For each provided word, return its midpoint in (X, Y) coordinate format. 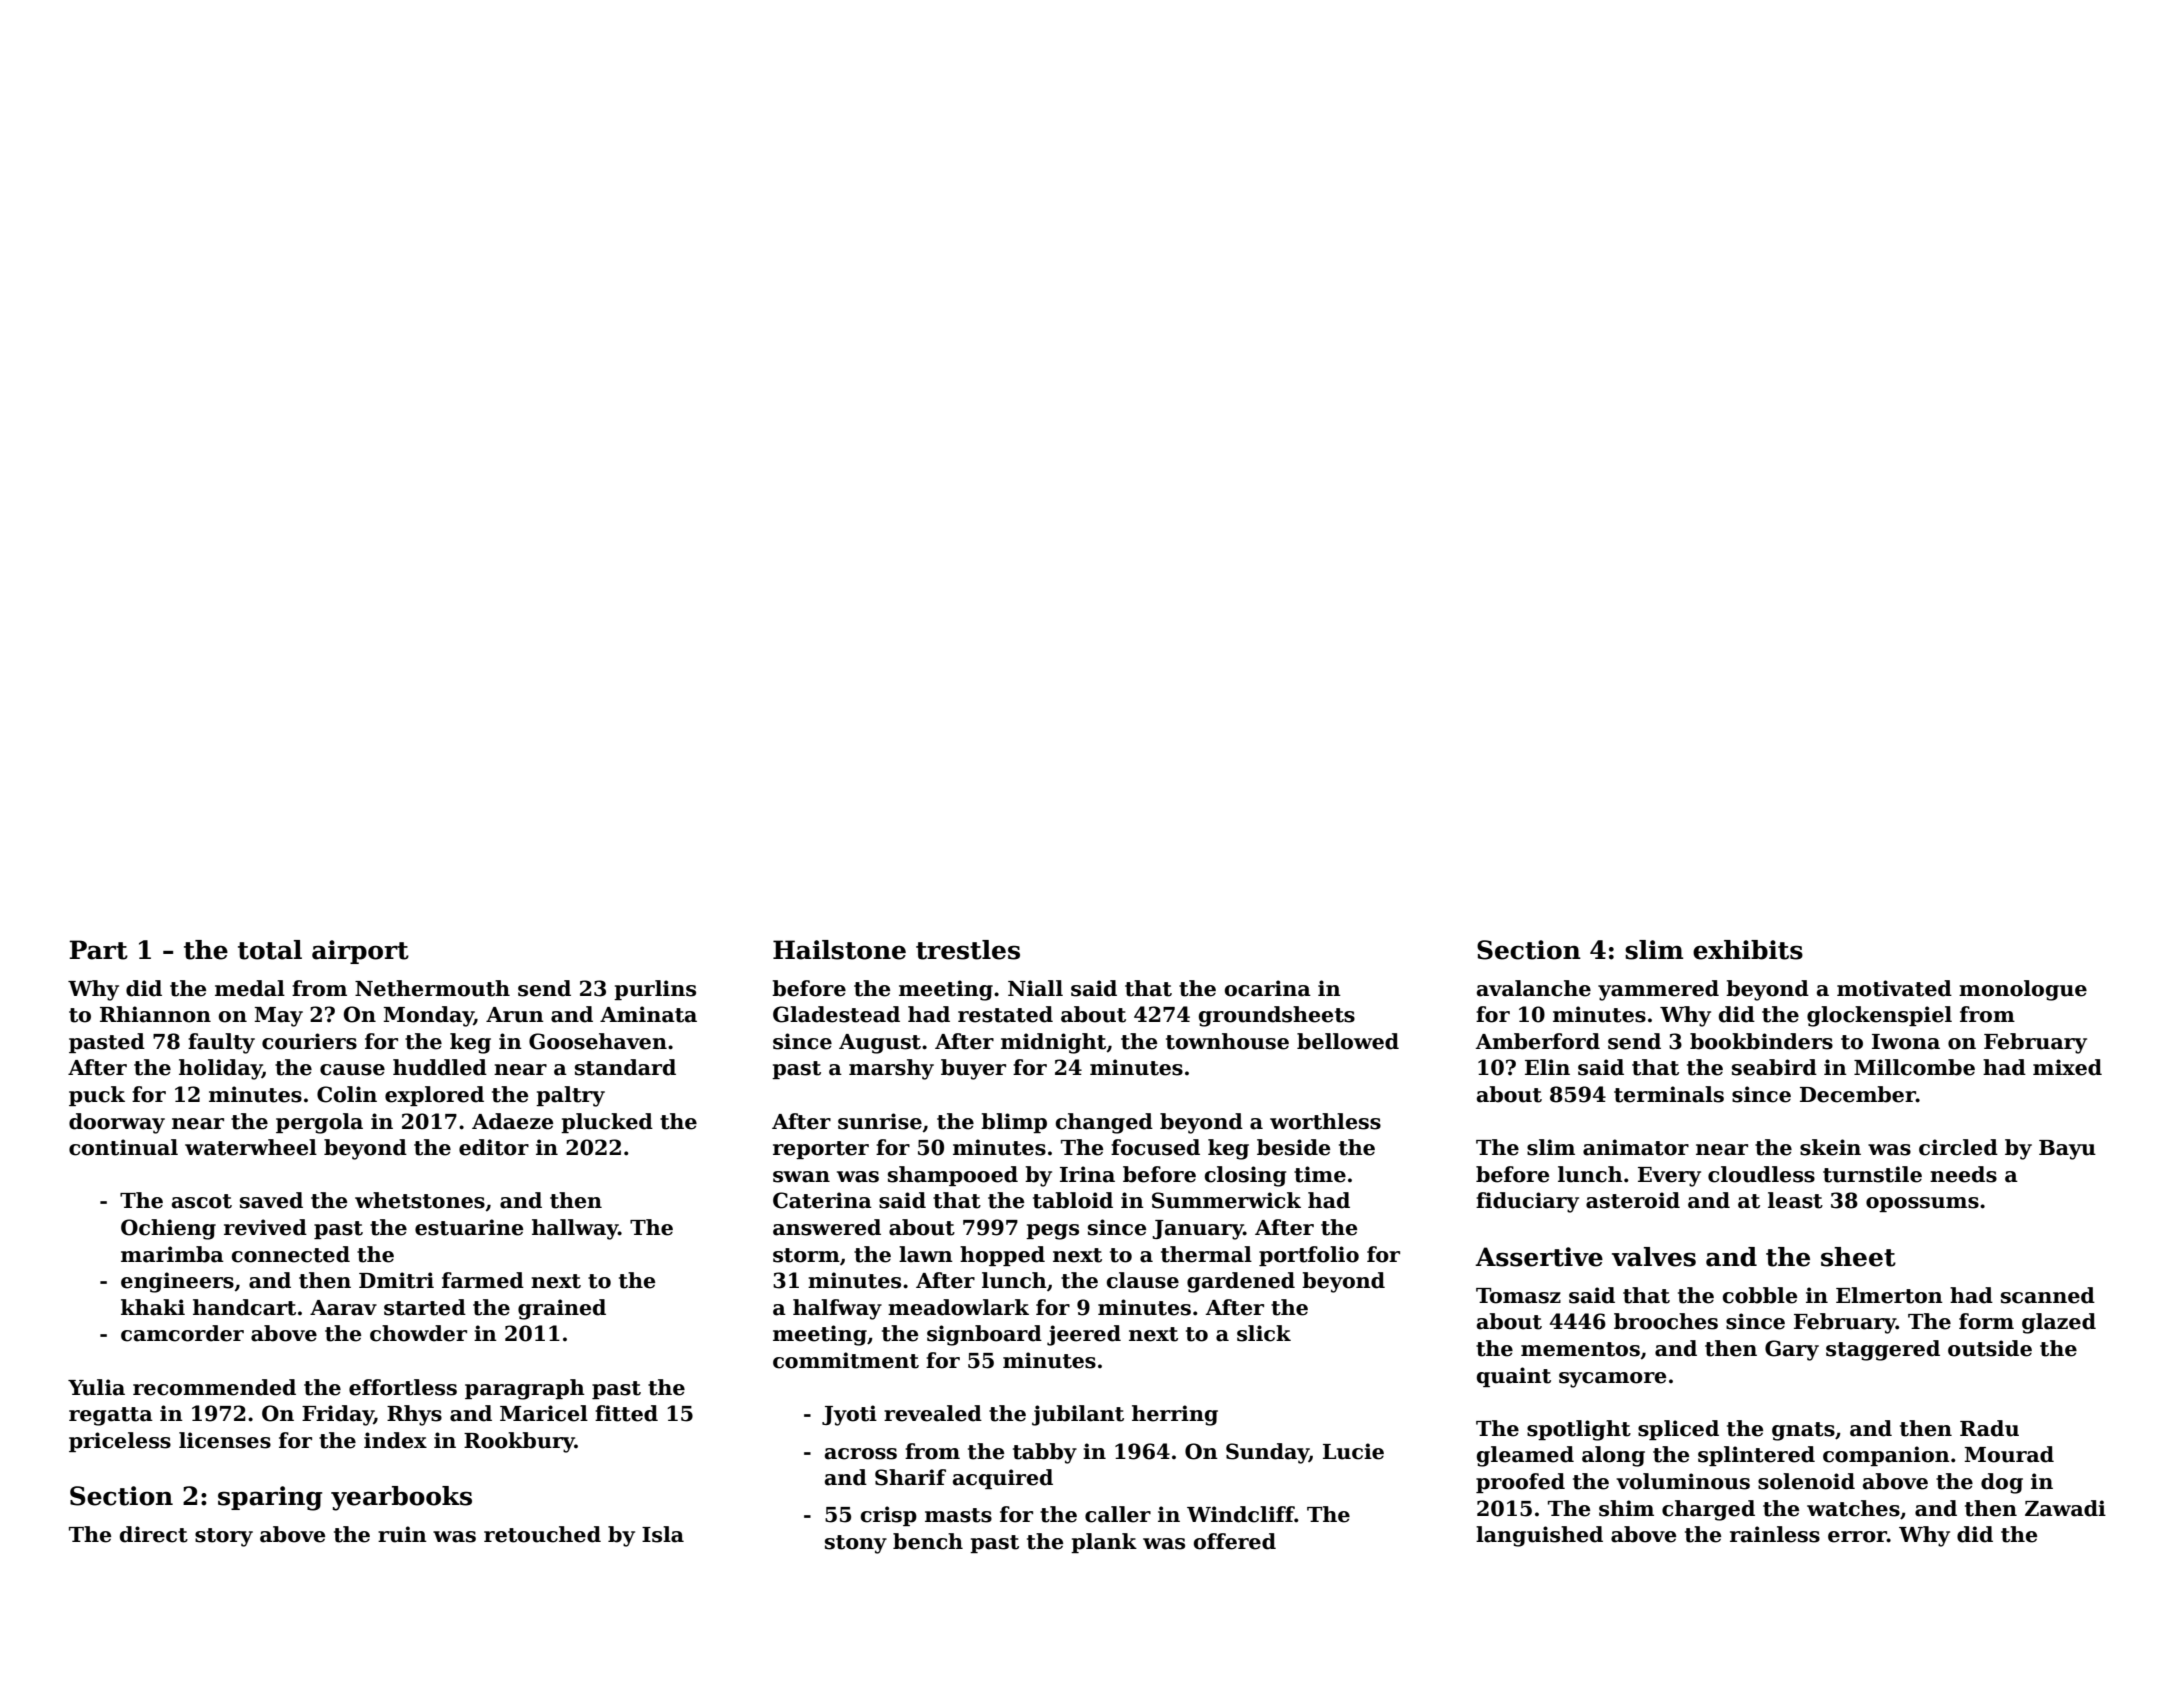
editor (494, 1147)
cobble (1760, 1295)
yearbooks (401, 1498)
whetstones (420, 1200)
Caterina (822, 1200)
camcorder (182, 1333)
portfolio (1309, 1256)
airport (360, 952)
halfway (837, 1309)
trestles (968, 950)
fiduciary (1527, 1202)
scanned (2048, 1295)
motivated (1894, 988)
